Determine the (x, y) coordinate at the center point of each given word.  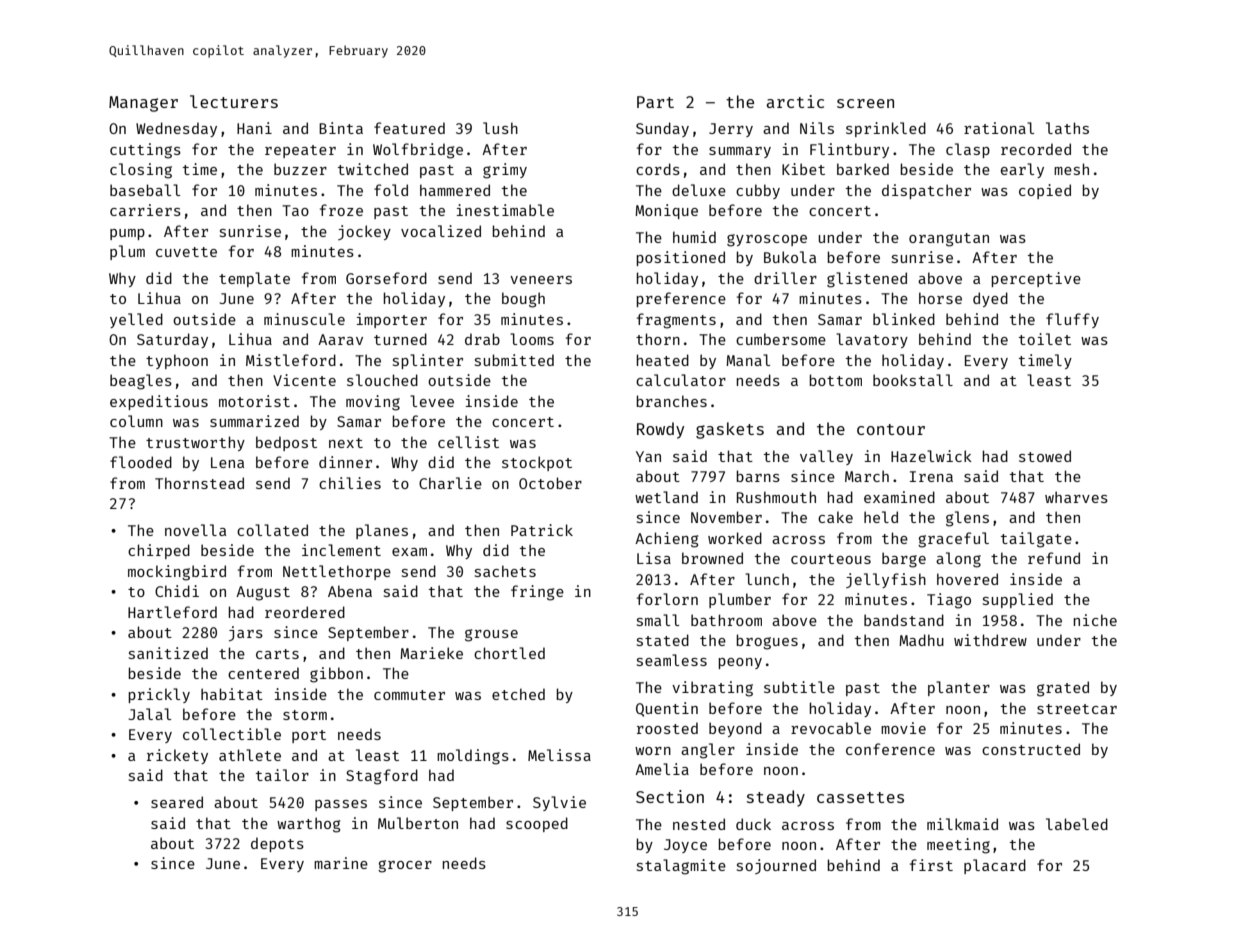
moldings (473, 757)
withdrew (990, 640)
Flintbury (849, 150)
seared (177, 802)
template (254, 279)
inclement (341, 550)
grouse (491, 635)
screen (865, 103)
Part (655, 102)
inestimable (505, 210)
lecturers (234, 101)
